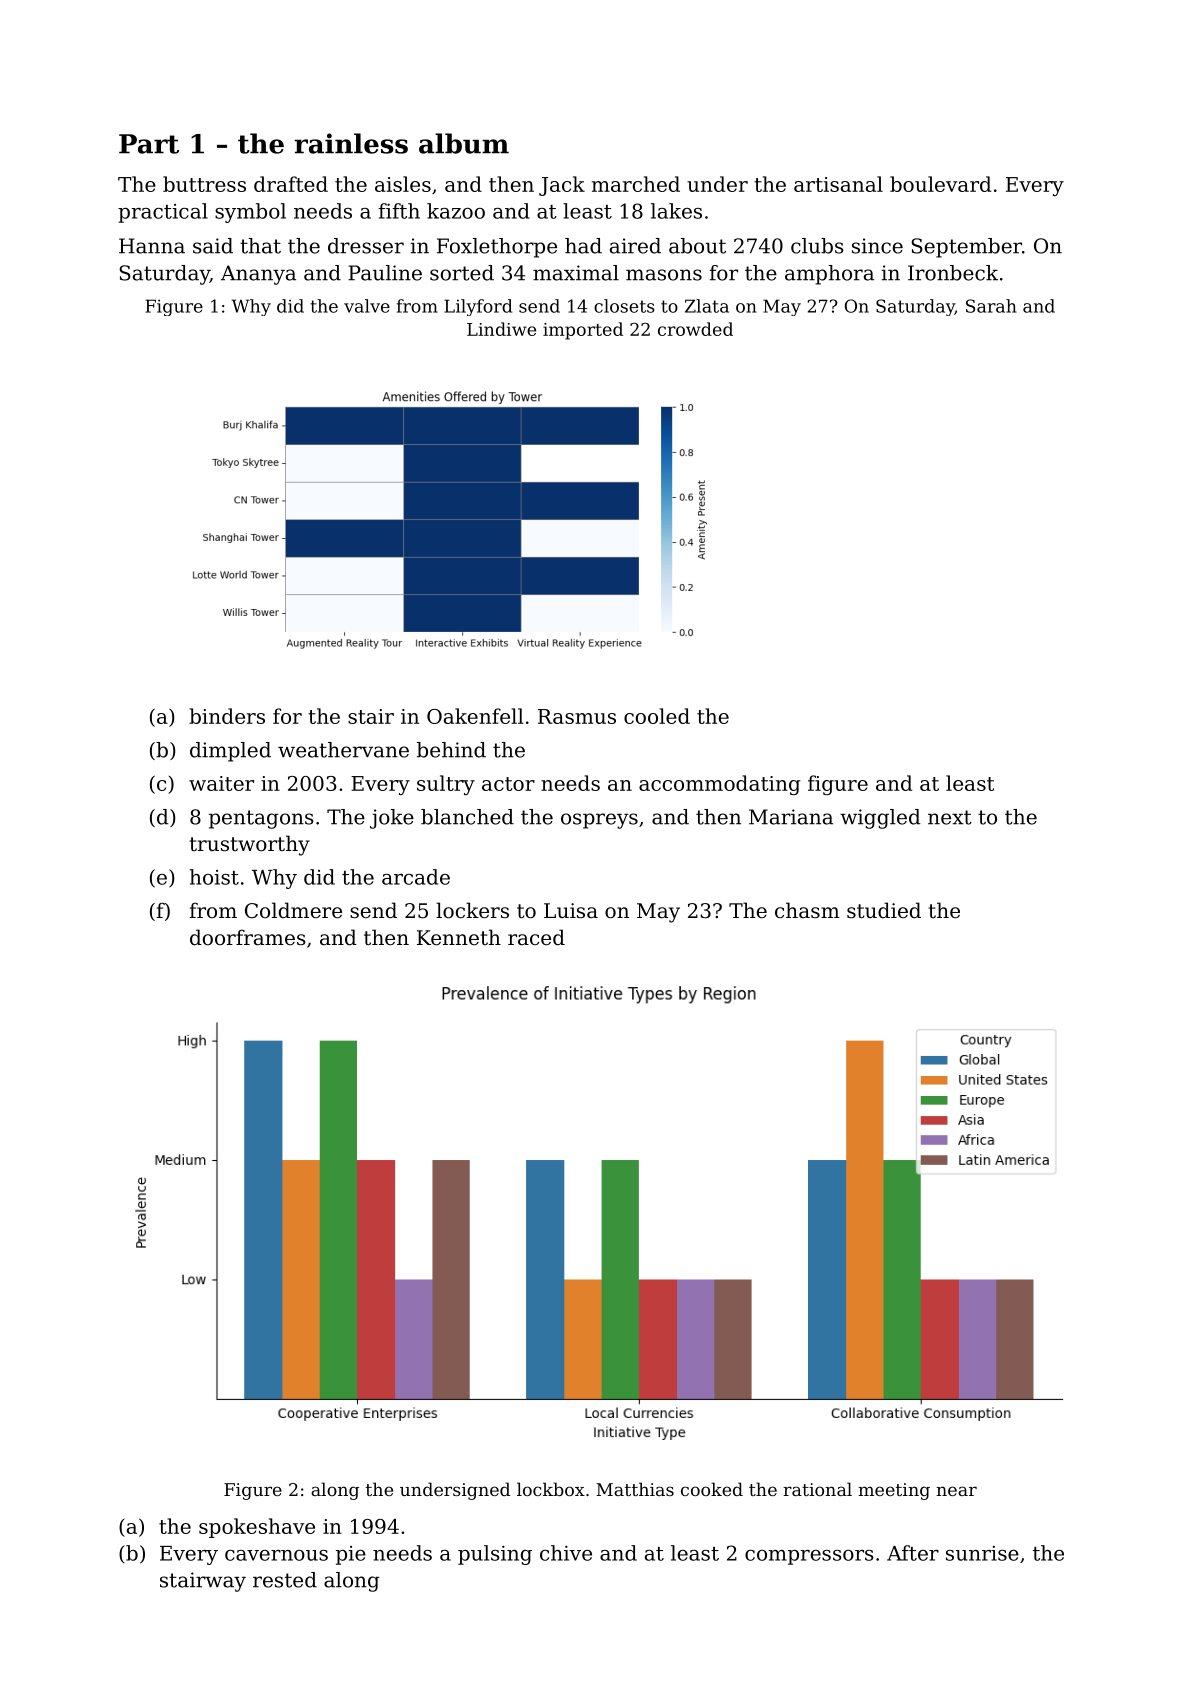  What do you see at coordinates (536, 937) in the document?
I see `raced` at bounding box center [536, 937].
